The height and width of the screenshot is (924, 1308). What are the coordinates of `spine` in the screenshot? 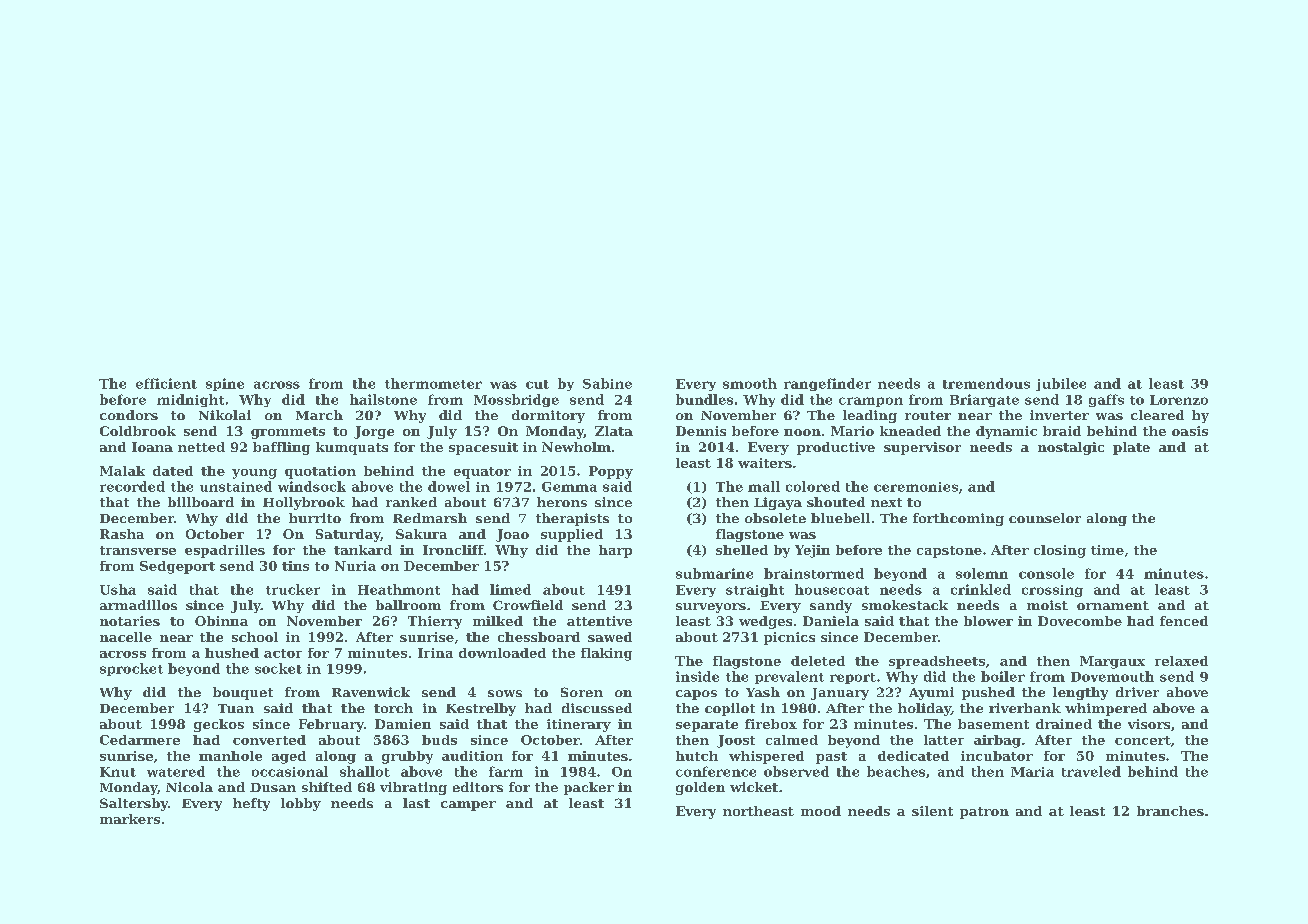 It's located at (225, 384).
